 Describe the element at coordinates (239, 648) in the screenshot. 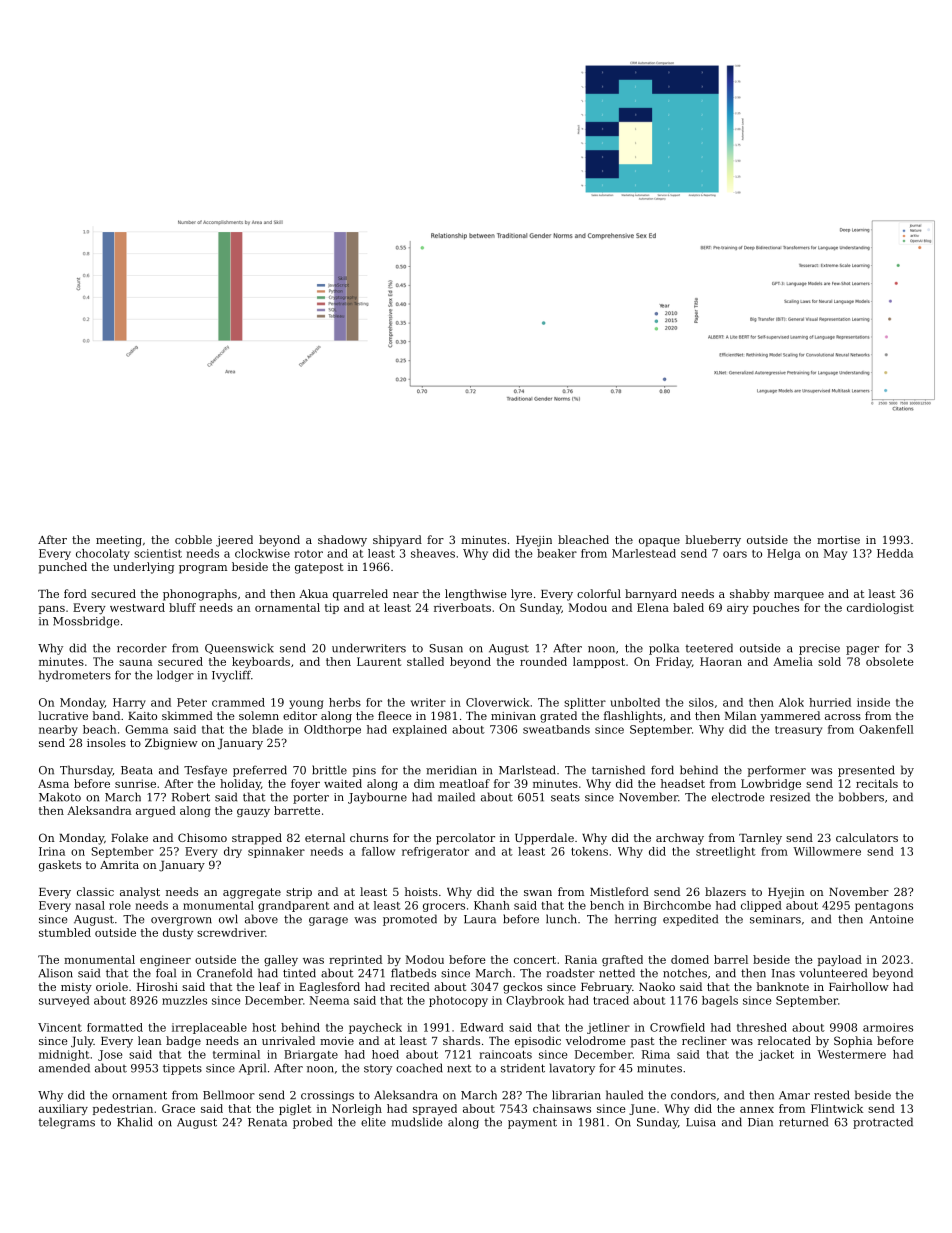

I see `Queenswick` at that location.
